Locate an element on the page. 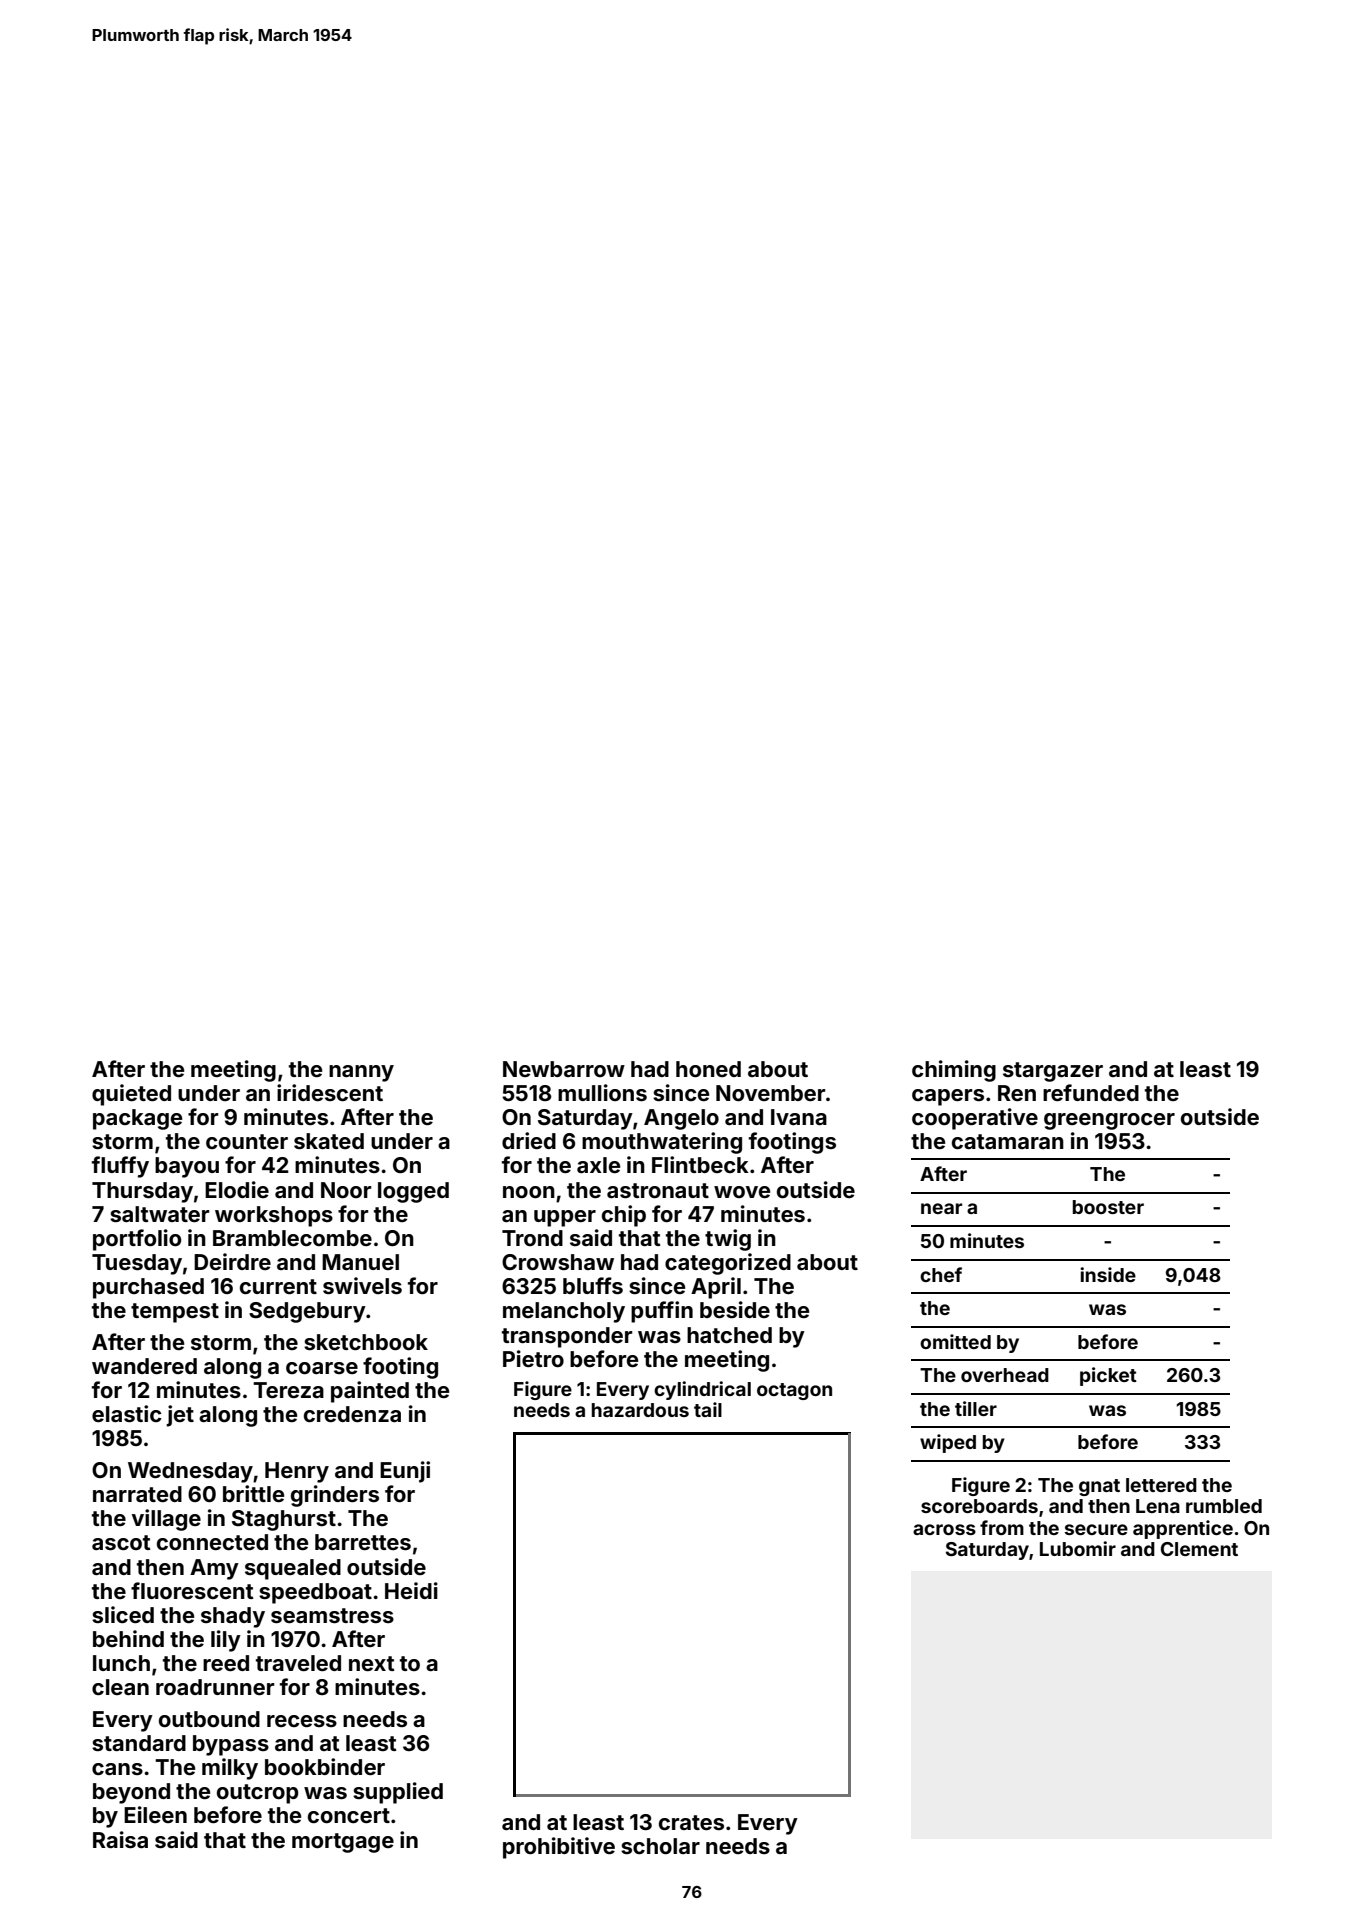 This image has width=1364, height=1929. Noor is located at coordinates (346, 1190).
